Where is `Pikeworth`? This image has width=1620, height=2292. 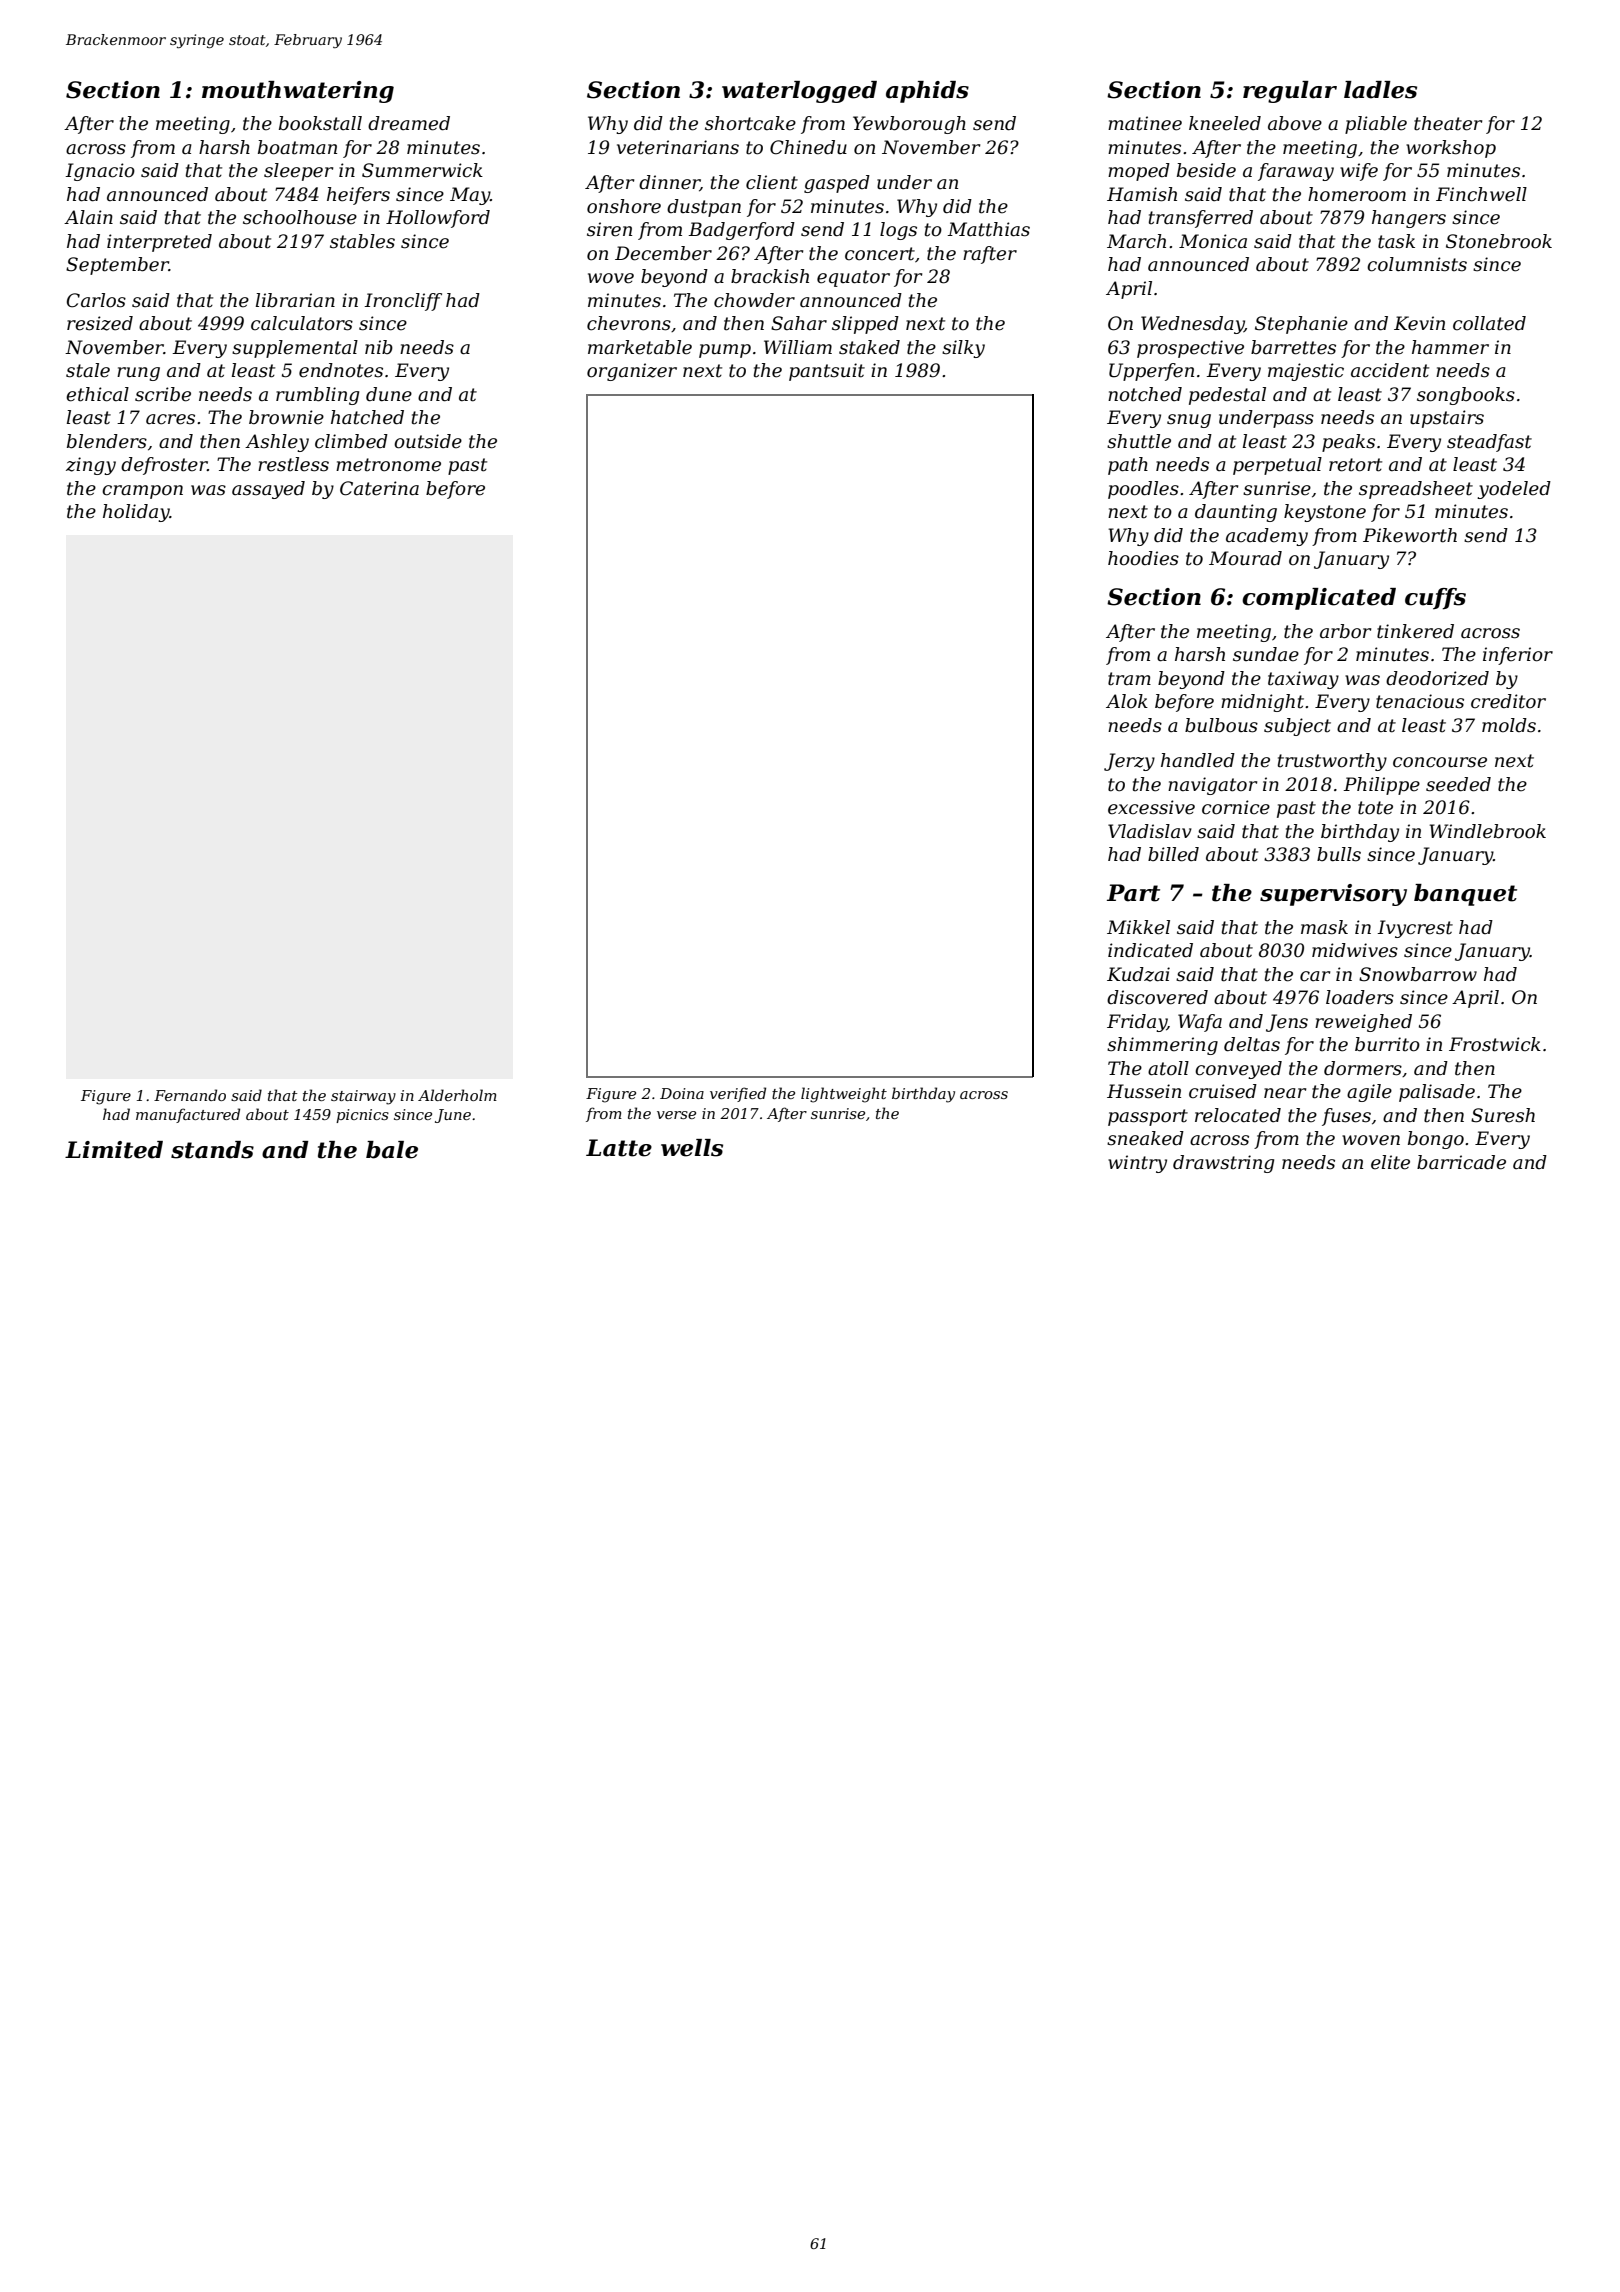
Pikeworth is located at coordinates (1410, 535).
